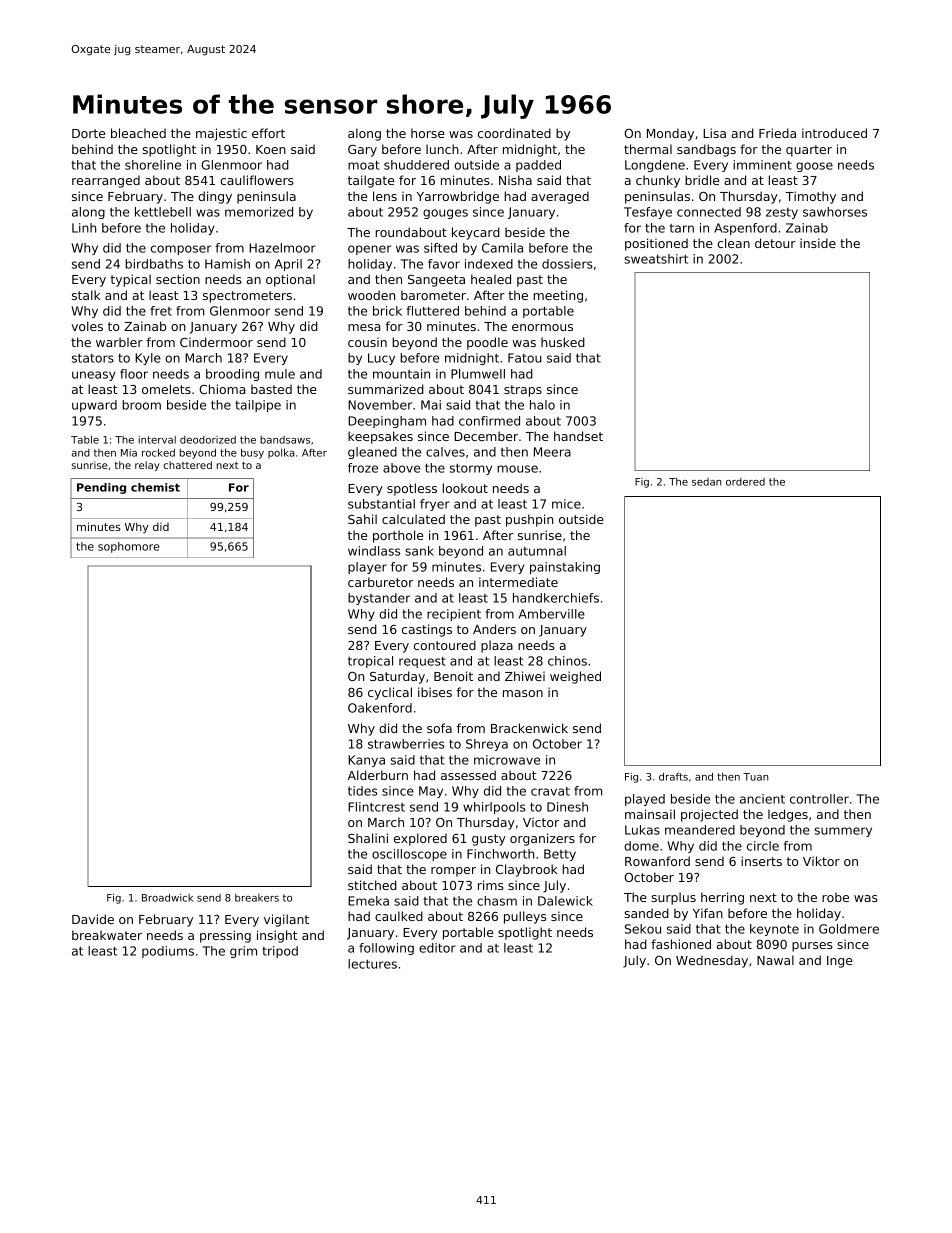 The width and height of the screenshot is (952, 1233). I want to click on lunch, so click(442, 149).
